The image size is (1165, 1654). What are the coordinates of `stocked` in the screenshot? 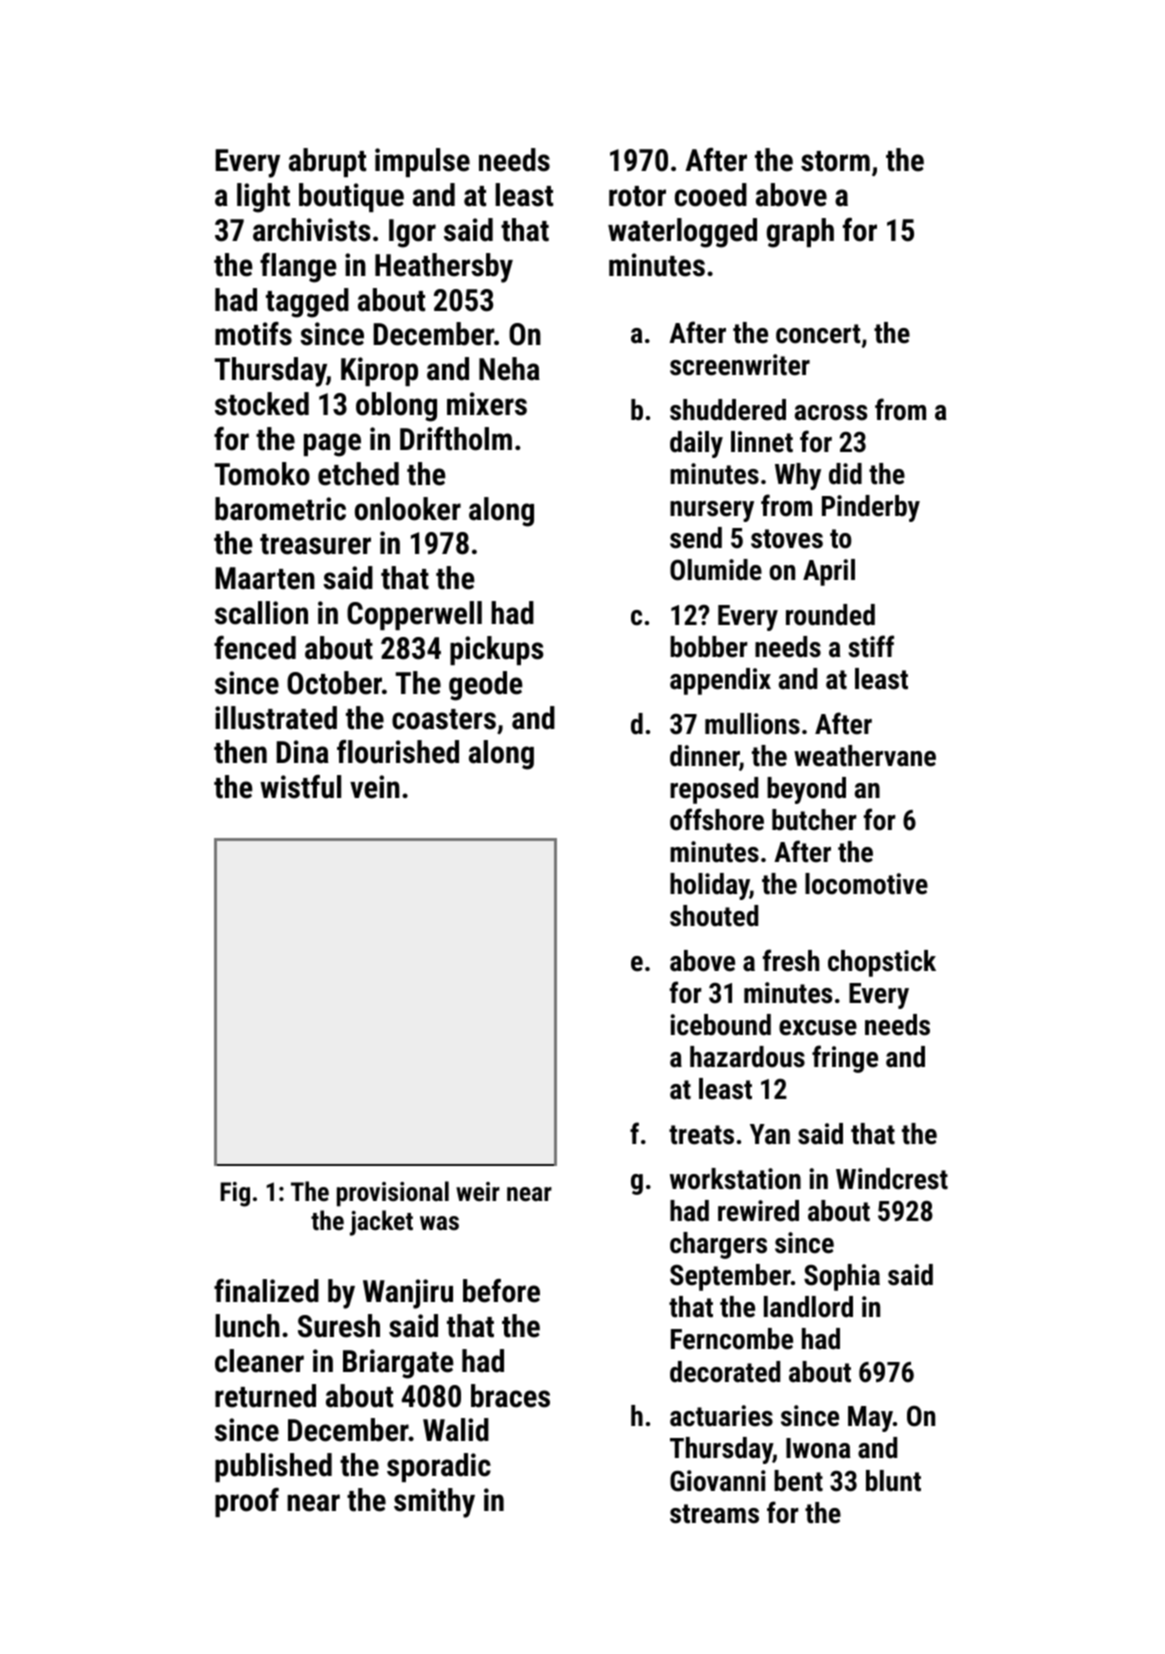 It's located at (262, 404).
